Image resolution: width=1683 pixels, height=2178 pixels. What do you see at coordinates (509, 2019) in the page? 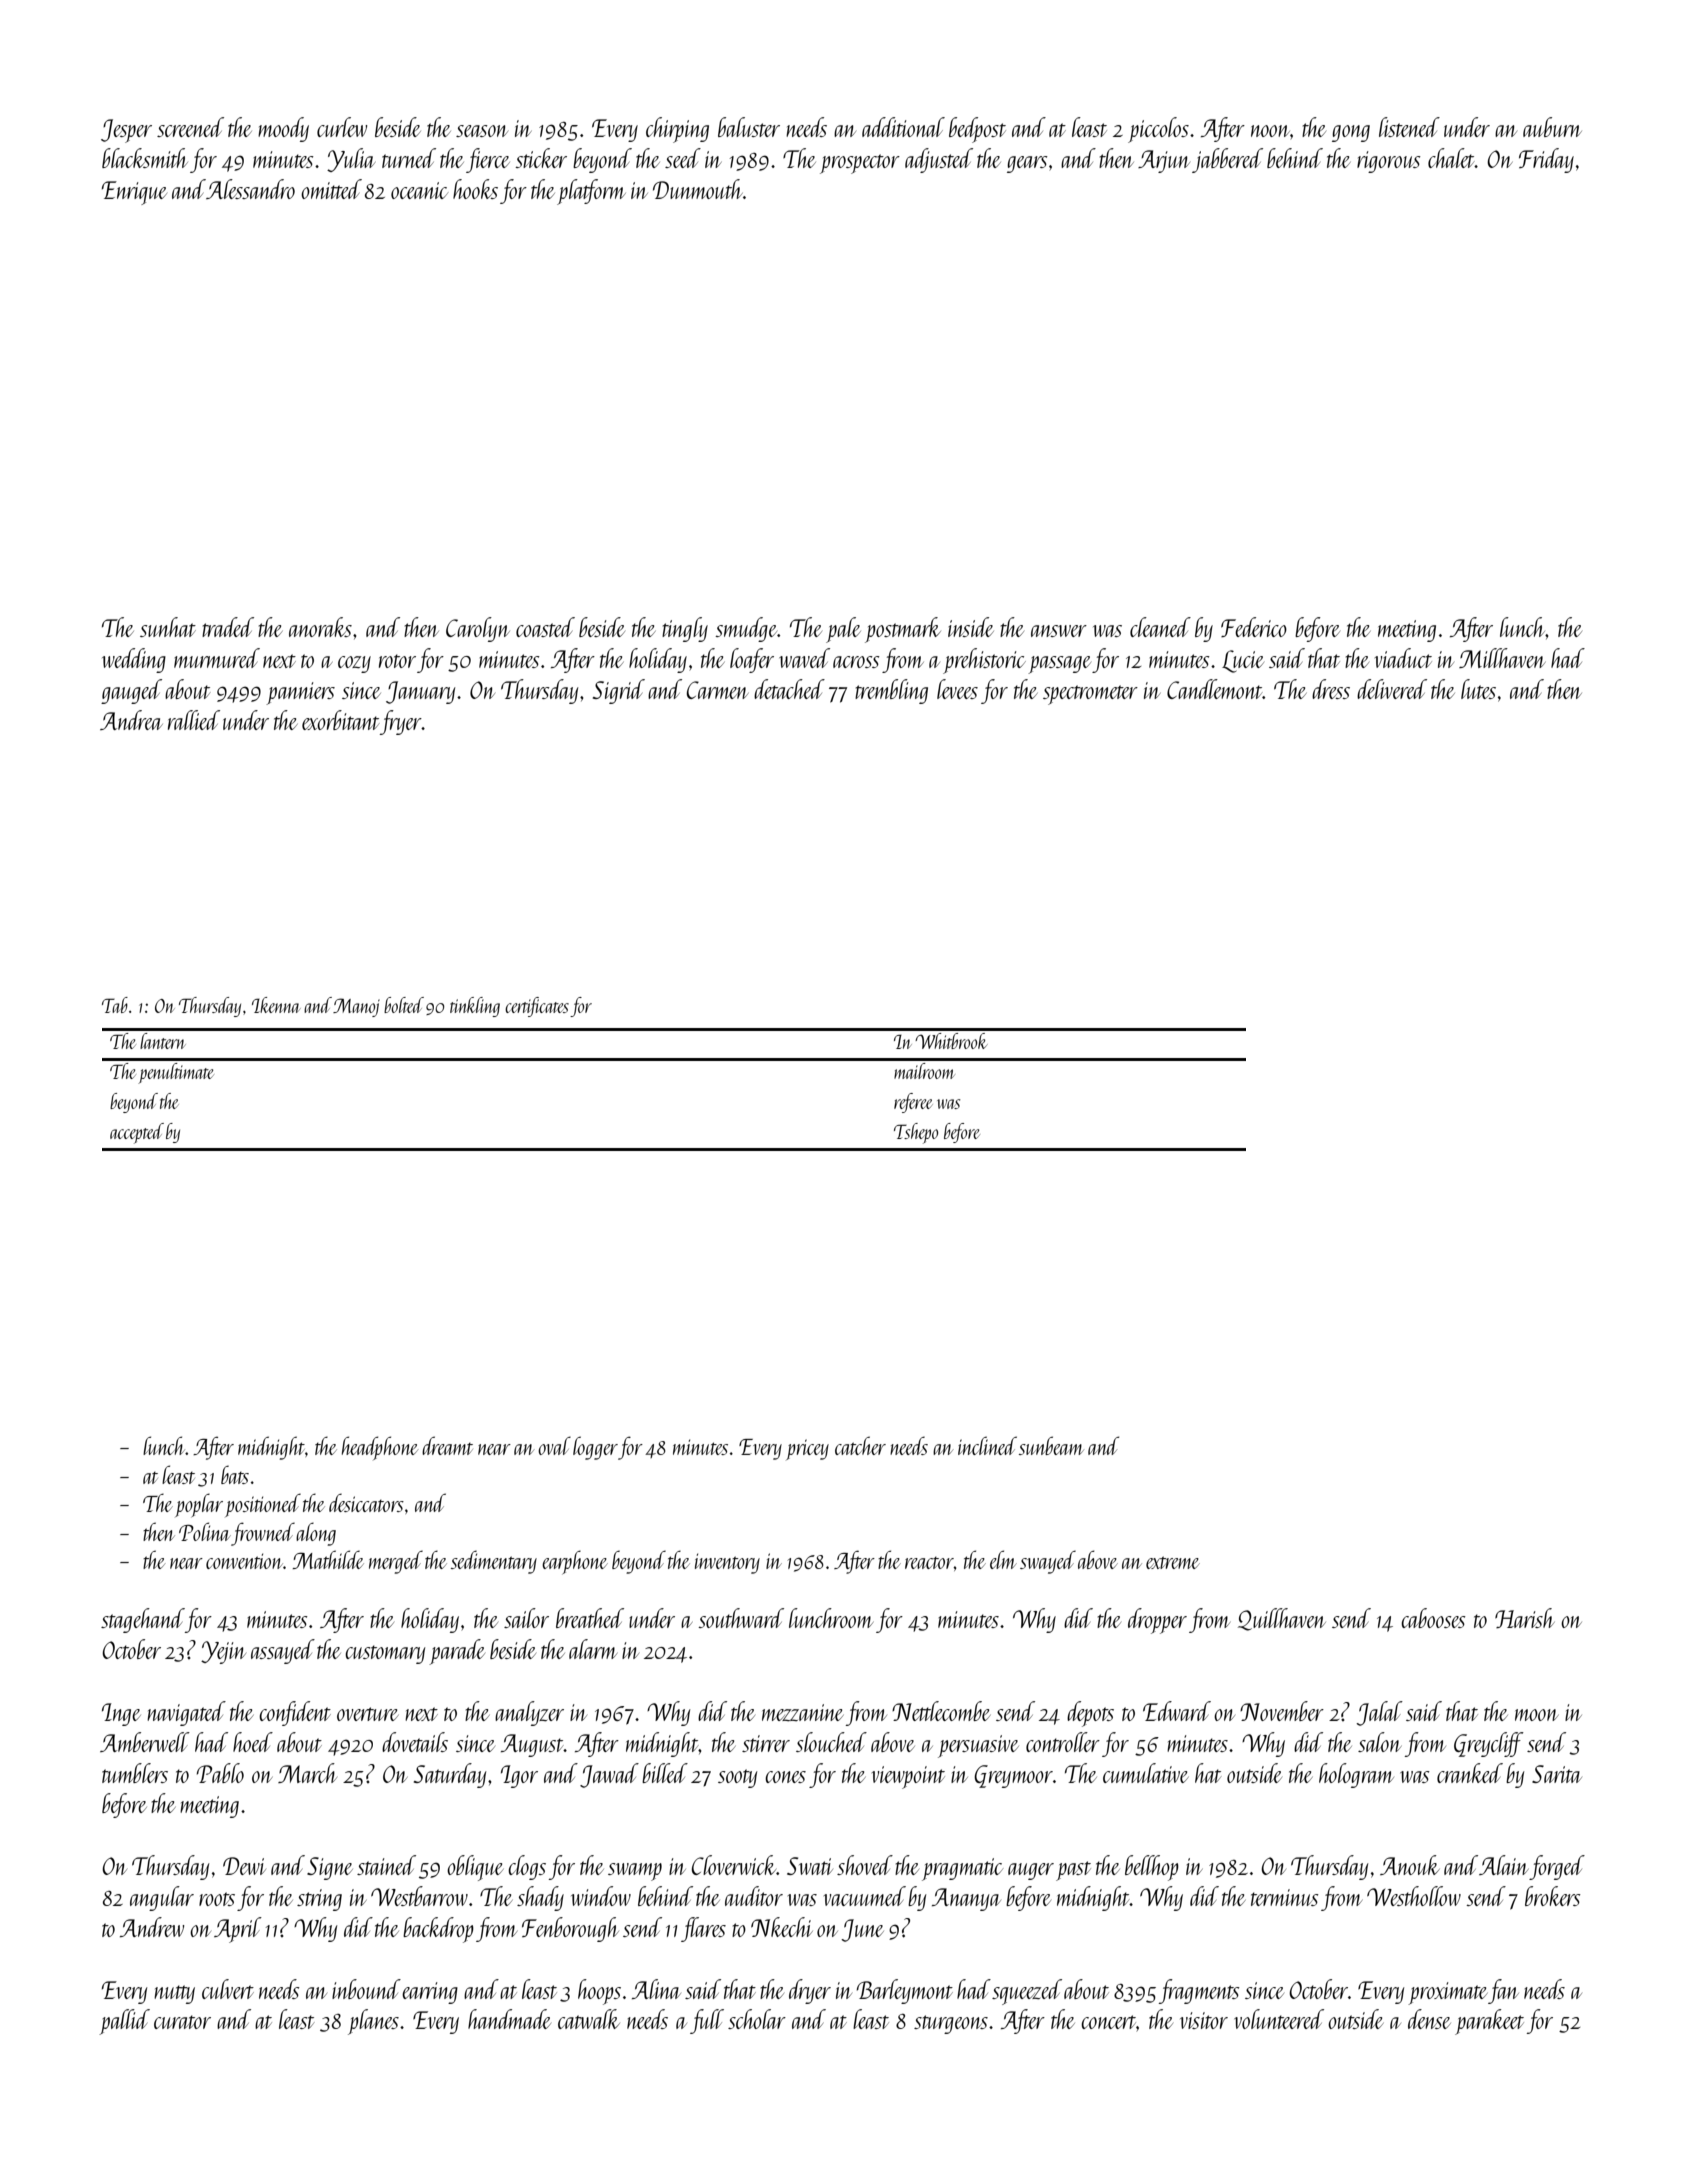
I see `handmade` at bounding box center [509, 2019].
